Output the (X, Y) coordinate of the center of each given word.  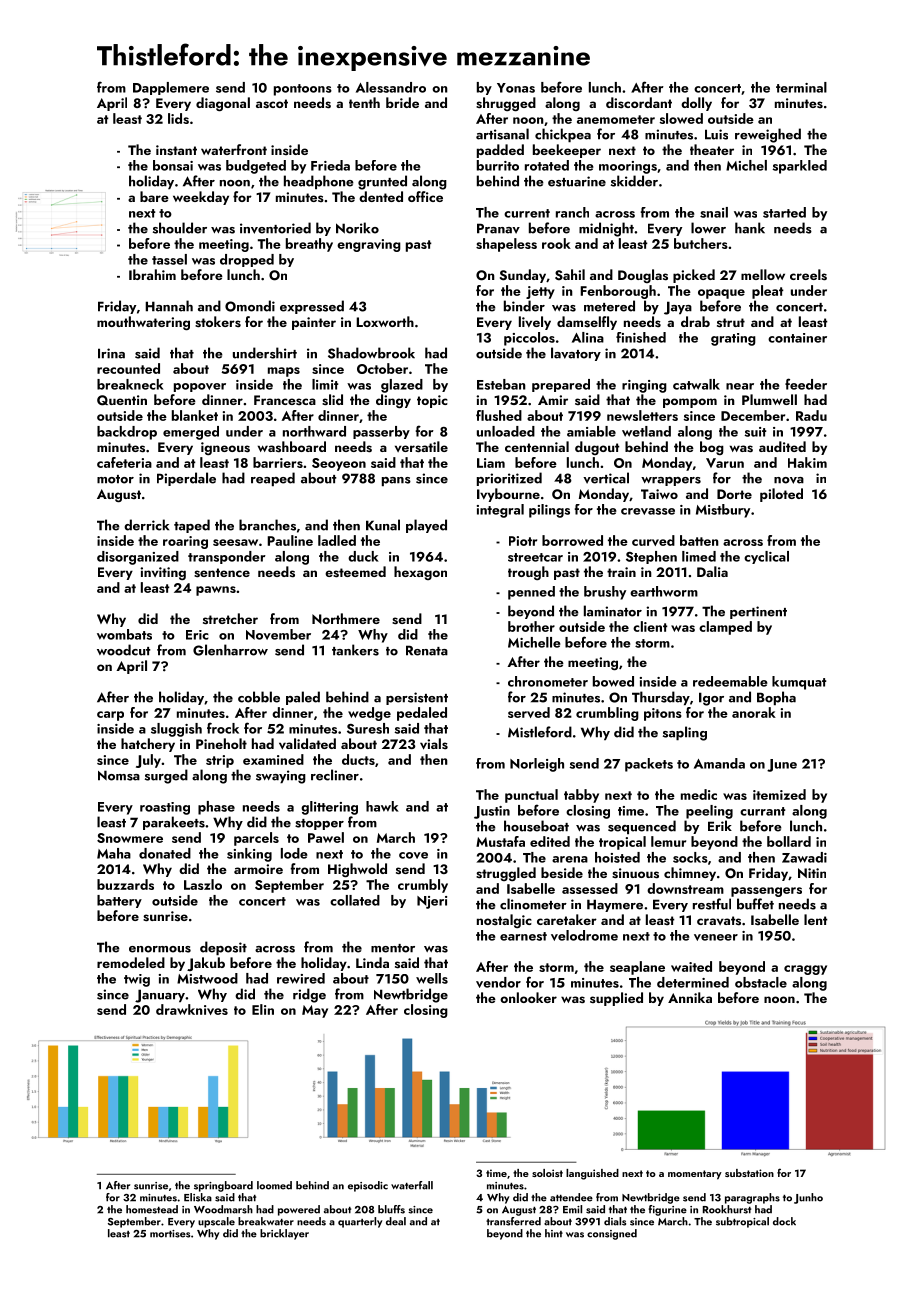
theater (712, 149)
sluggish (176, 730)
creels (808, 275)
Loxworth (385, 321)
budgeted (256, 167)
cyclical (766, 557)
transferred (513, 1221)
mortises (170, 1234)
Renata (427, 650)
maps (284, 372)
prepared (561, 385)
